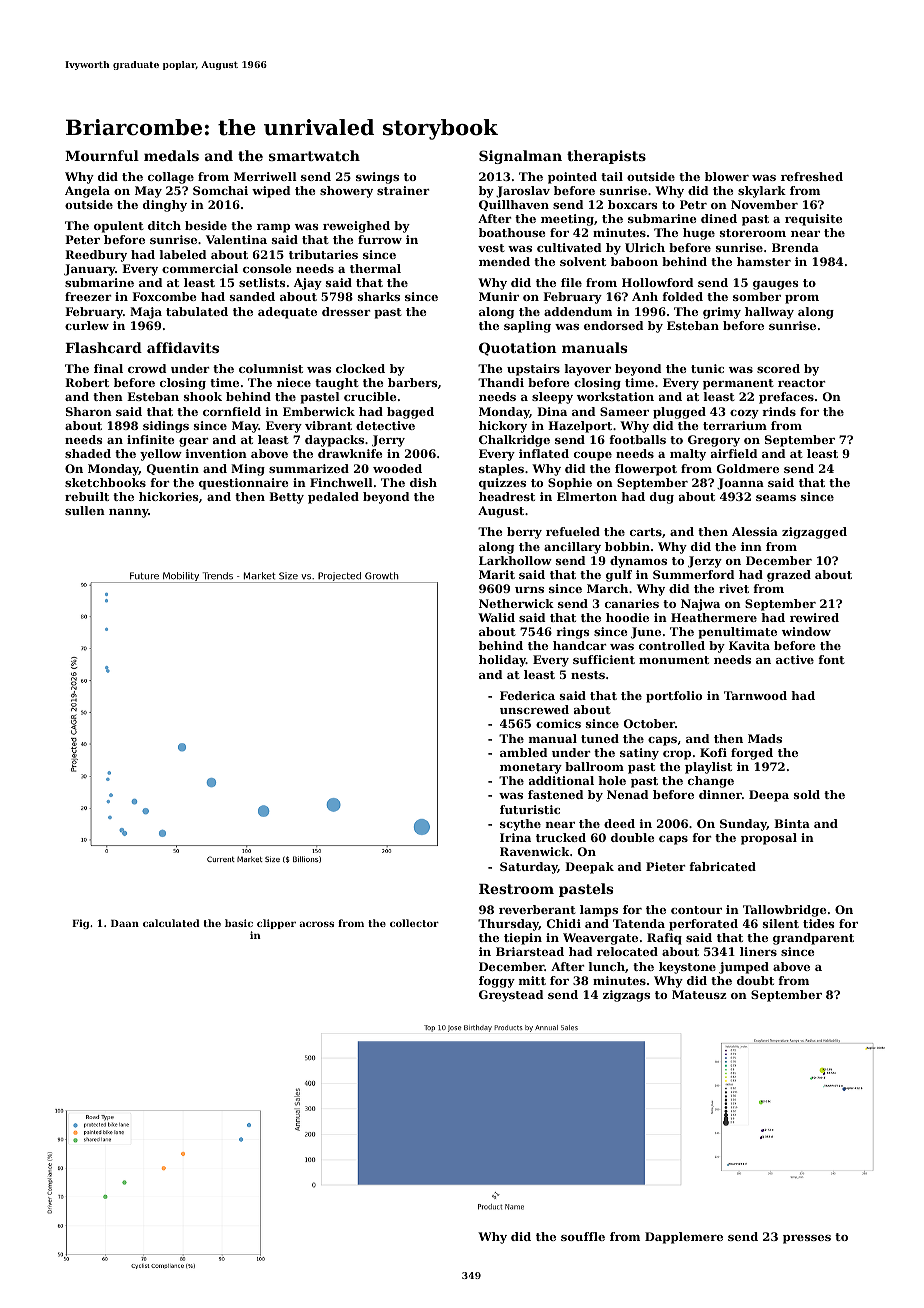 The image size is (924, 1308). Describe the element at coordinates (502, 661) in the image. I see `holiday` at that location.
